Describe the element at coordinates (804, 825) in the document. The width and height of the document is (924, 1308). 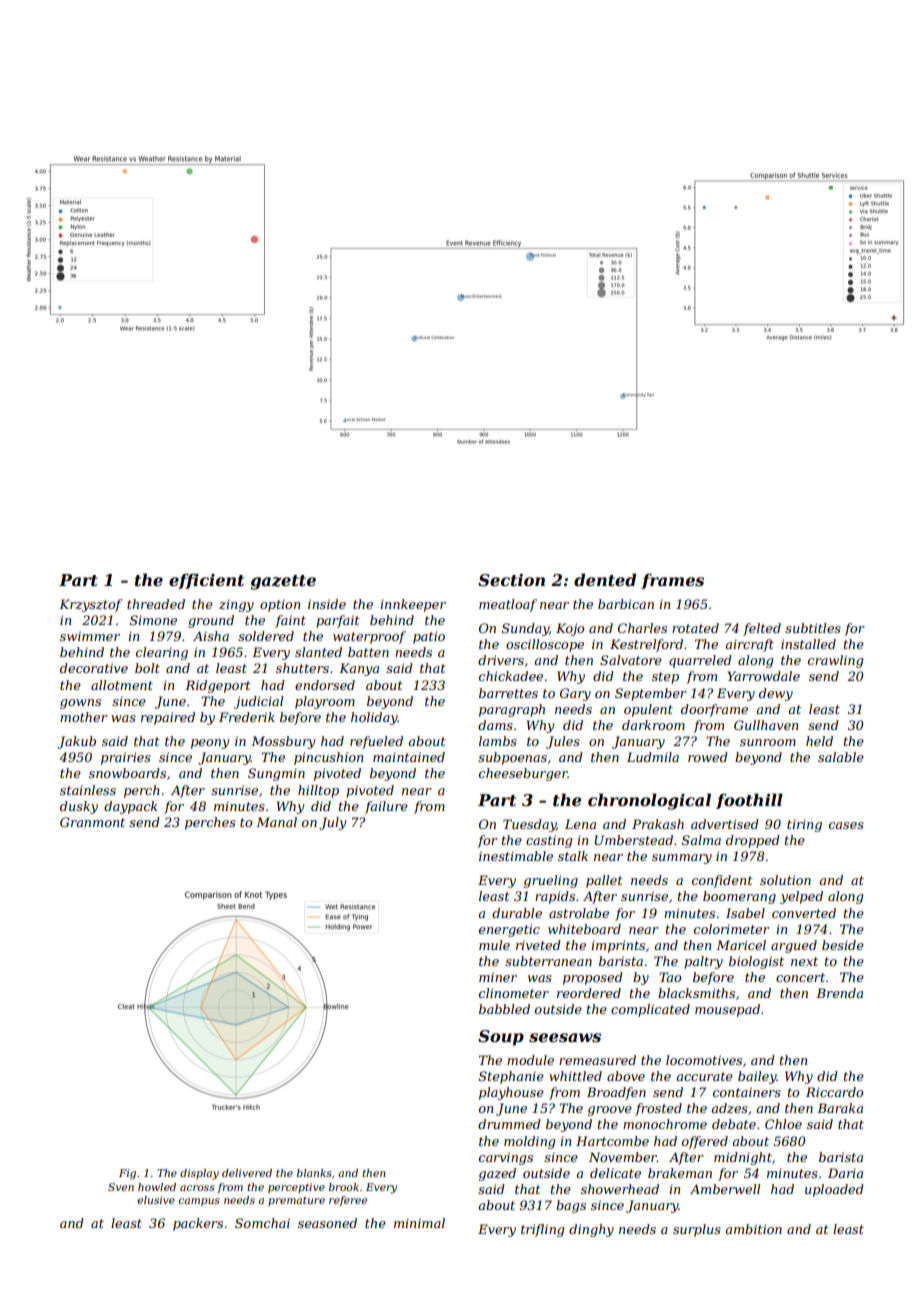
I see `tiring` at that location.
